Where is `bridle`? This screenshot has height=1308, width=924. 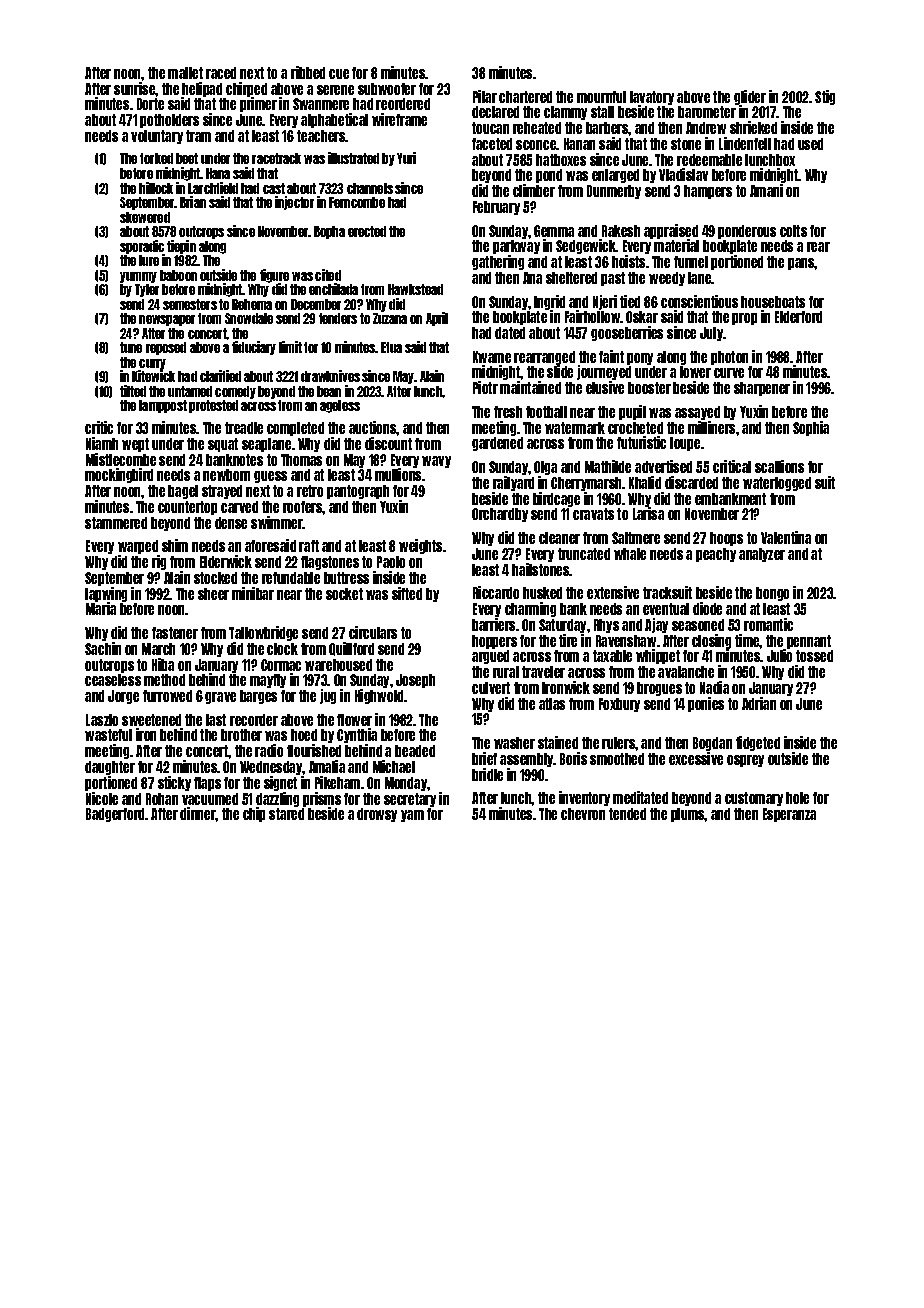
bridle is located at coordinates (487, 774).
